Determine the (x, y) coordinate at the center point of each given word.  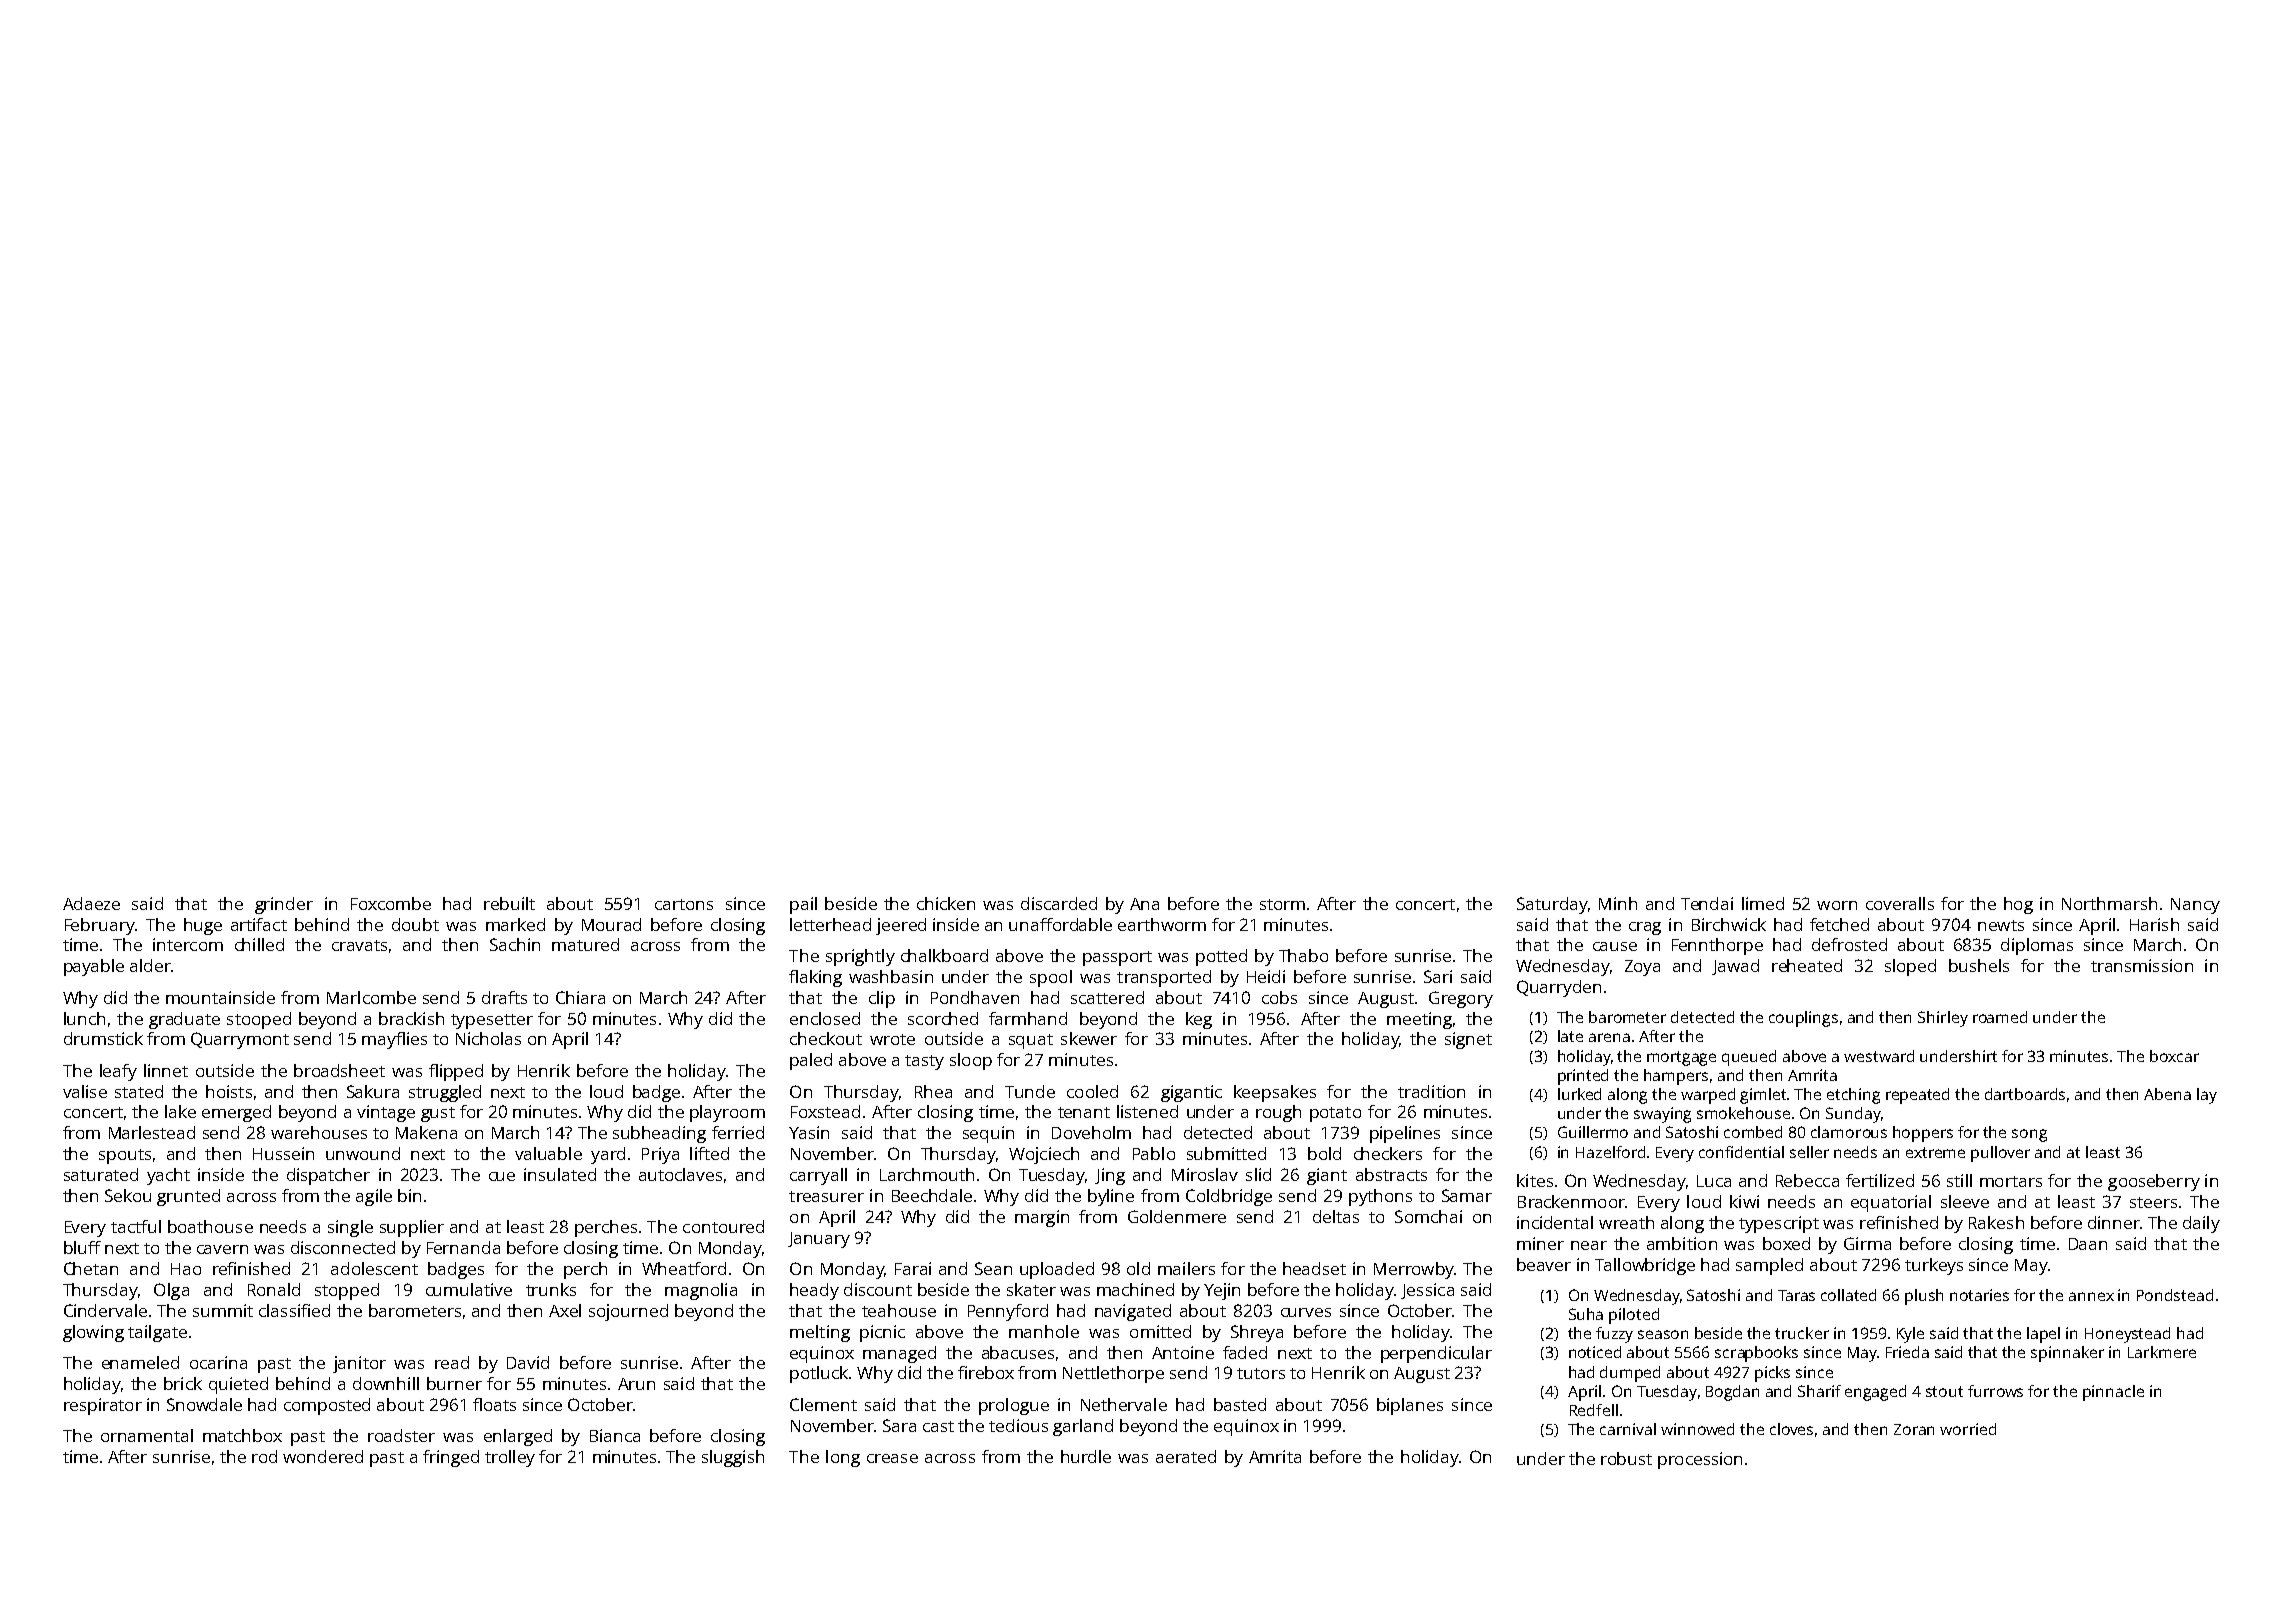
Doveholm (1091, 1132)
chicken (946, 903)
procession (1700, 1460)
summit (223, 1310)
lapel (2043, 1335)
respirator (103, 1406)
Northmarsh (2109, 903)
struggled (445, 1093)
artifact (259, 924)
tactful (136, 1226)
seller (1809, 1152)
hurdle (1086, 1456)
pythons (1380, 1197)
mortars (2011, 1181)
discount (878, 1289)
